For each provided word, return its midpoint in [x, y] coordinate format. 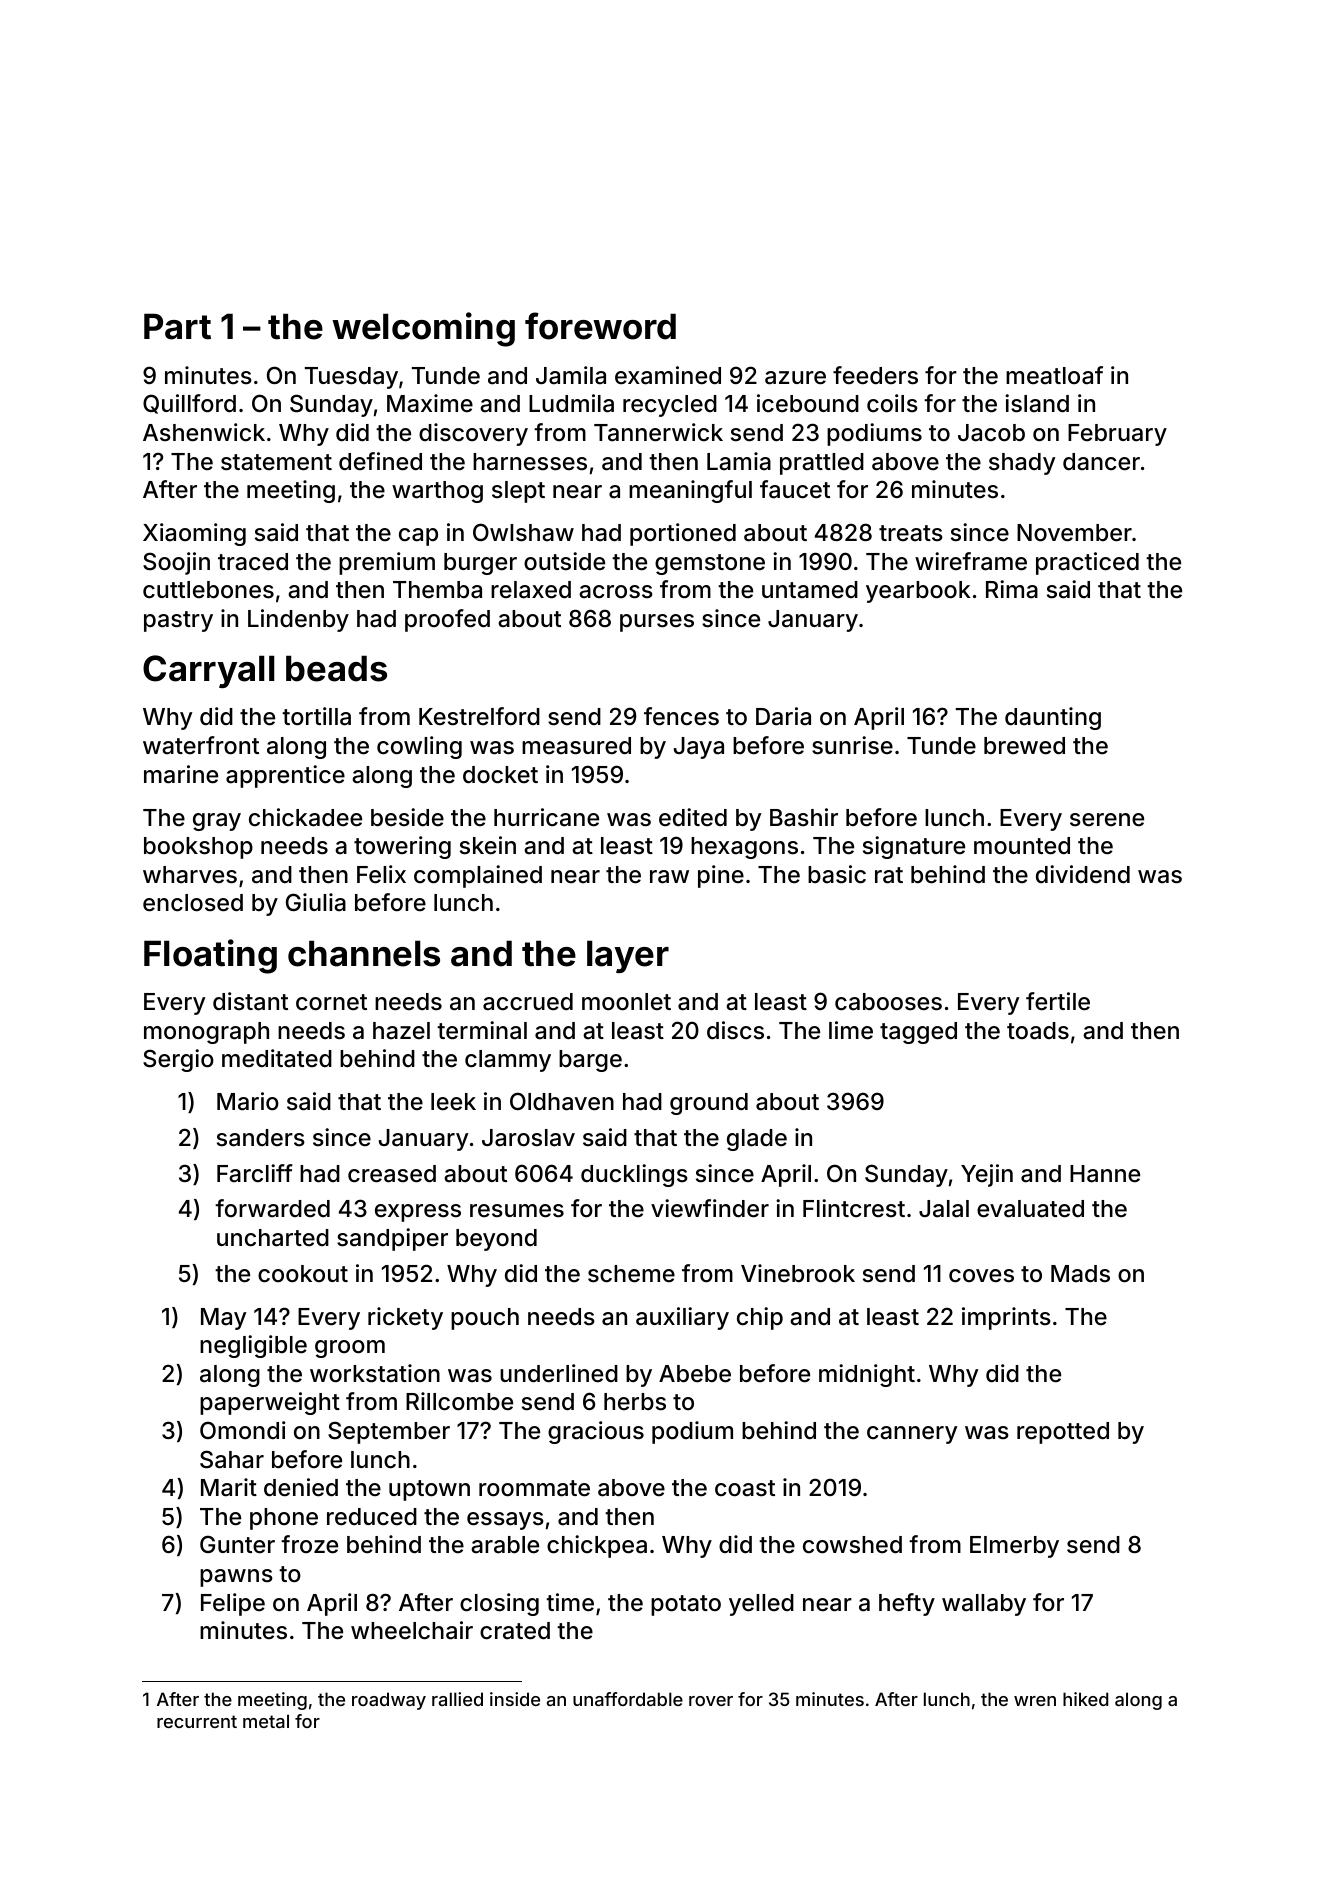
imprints [1006, 1318]
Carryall [209, 671]
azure [795, 378]
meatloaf [1054, 375]
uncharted [273, 1238]
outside [564, 561]
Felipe [233, 1604]
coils [892, 403]
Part [177, 326]
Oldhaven [562, 1101]
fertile [1058, 1001]
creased [392, 1174]
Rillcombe [459, 1401]
